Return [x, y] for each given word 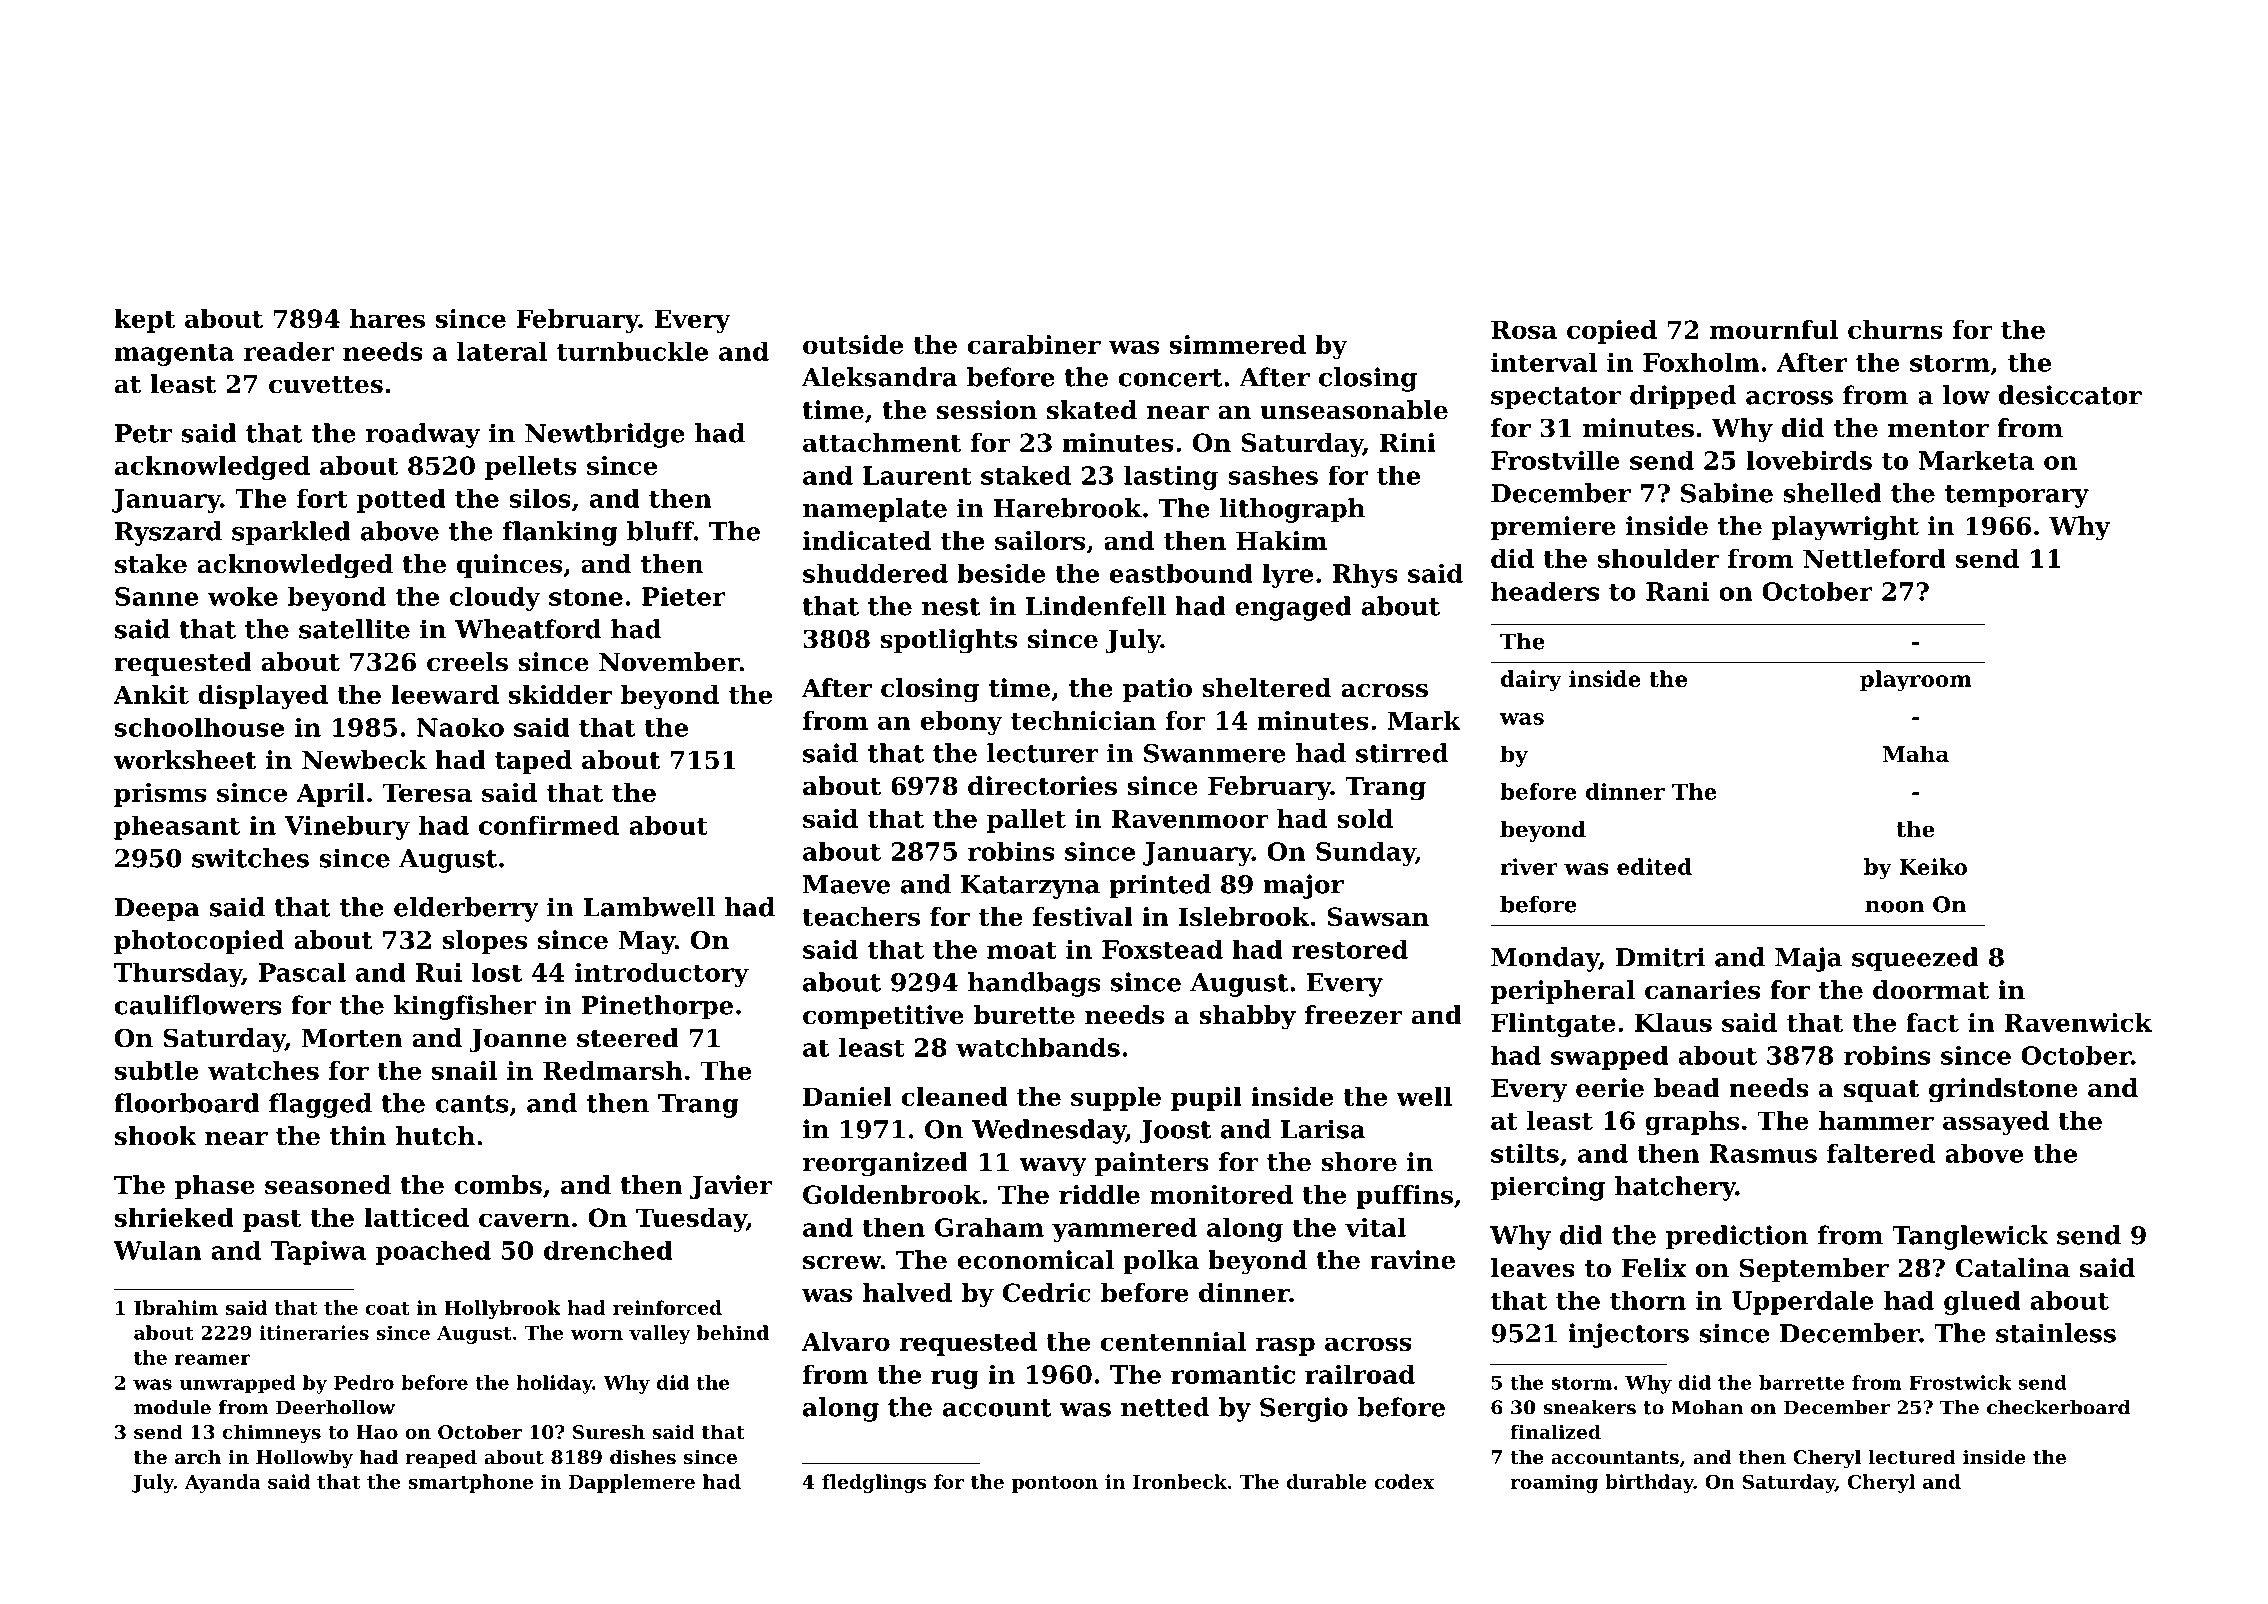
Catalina [2012, 1268]
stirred [1402, 753]
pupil [1206, 1099]
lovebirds [1809, 460]
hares [387, 318]
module [172, 1407]
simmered [1238, 344]
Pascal [302, 972]
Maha [1916, 754]
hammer [1876, 1120]
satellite [354, 629]
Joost [1175, 1132]
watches [263, 1070]
